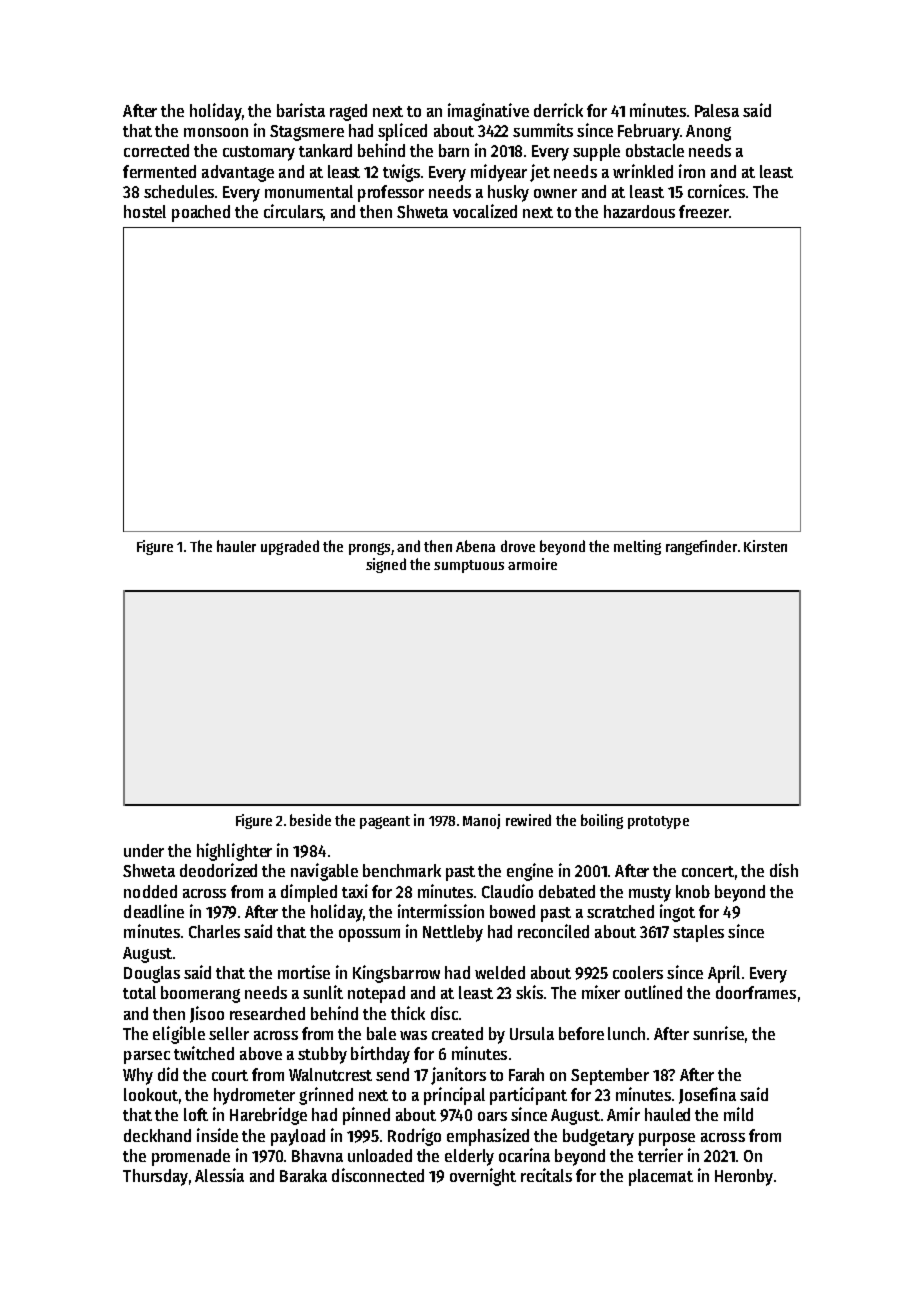 This image has width=924, height=1308. What do you see at coordinates (507, 891) in the image?
I see `Claudio` at bounding box center [507, 891].
